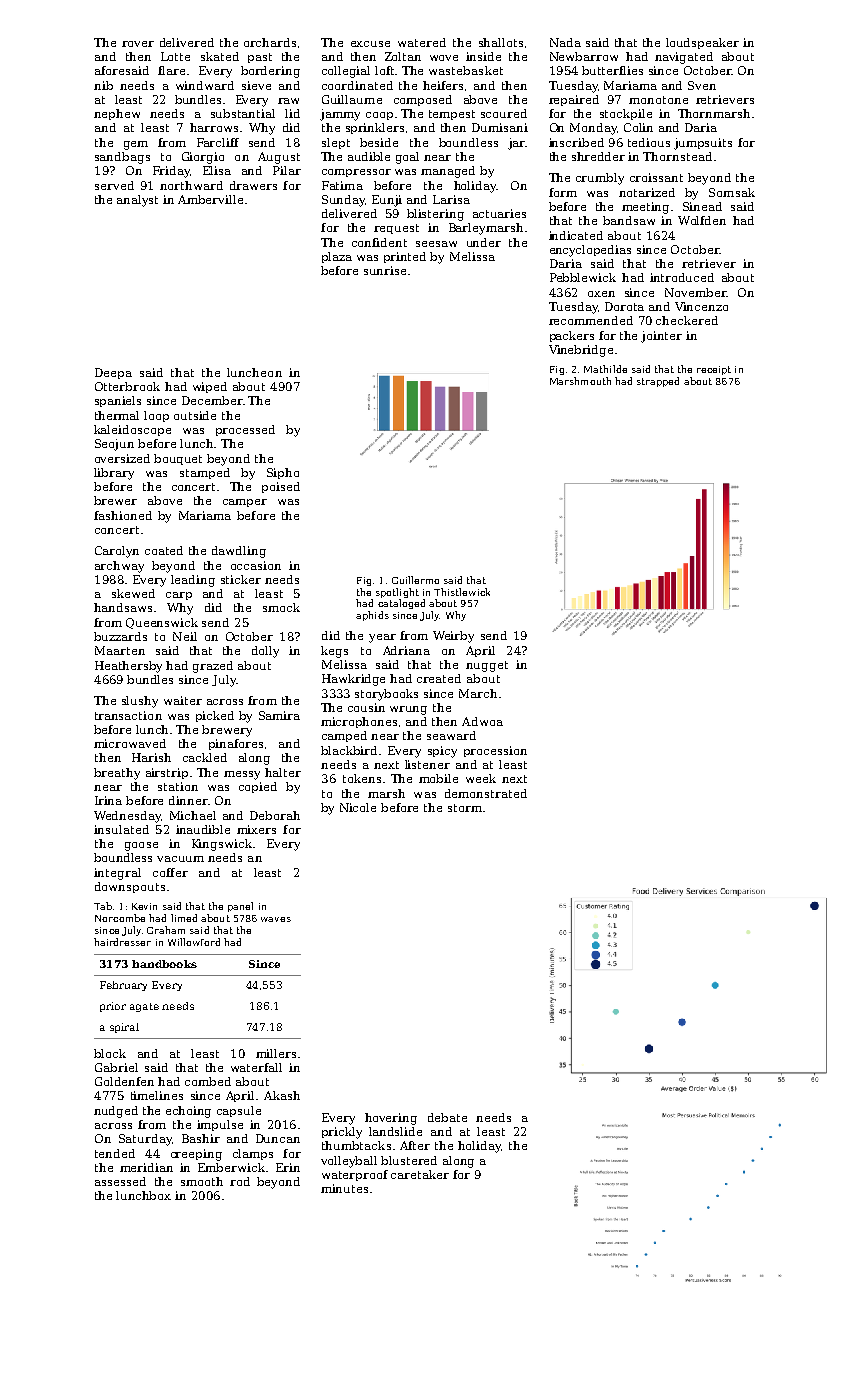 Image resolution: width=849 pixels, height=1400 pixels. What do you see at coordinates (214, 127) in the screenshot?
I see `harrows` at bounding box center [214, 127].
